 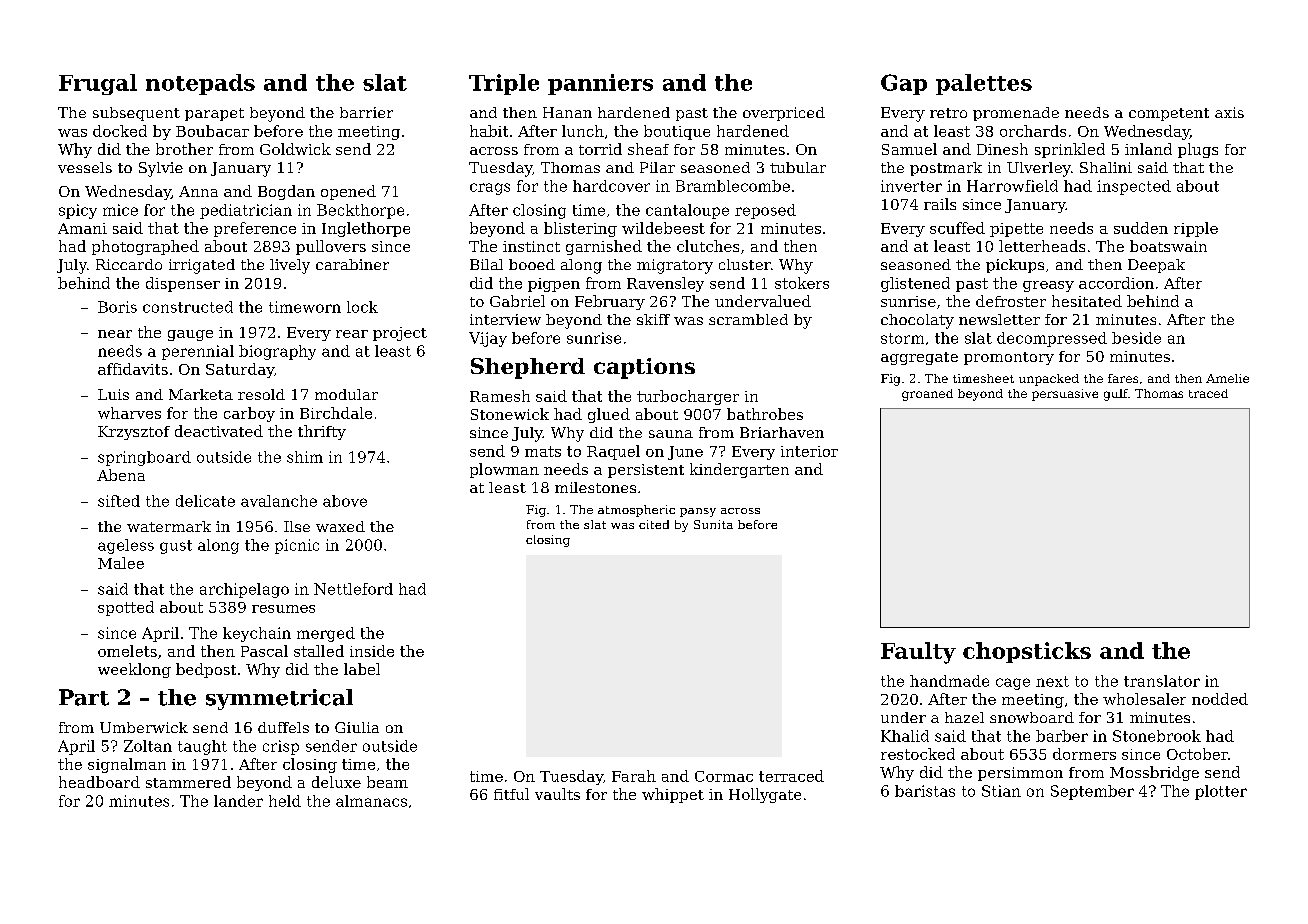 I want to click on plotter, so click(x=1221, y=792).
